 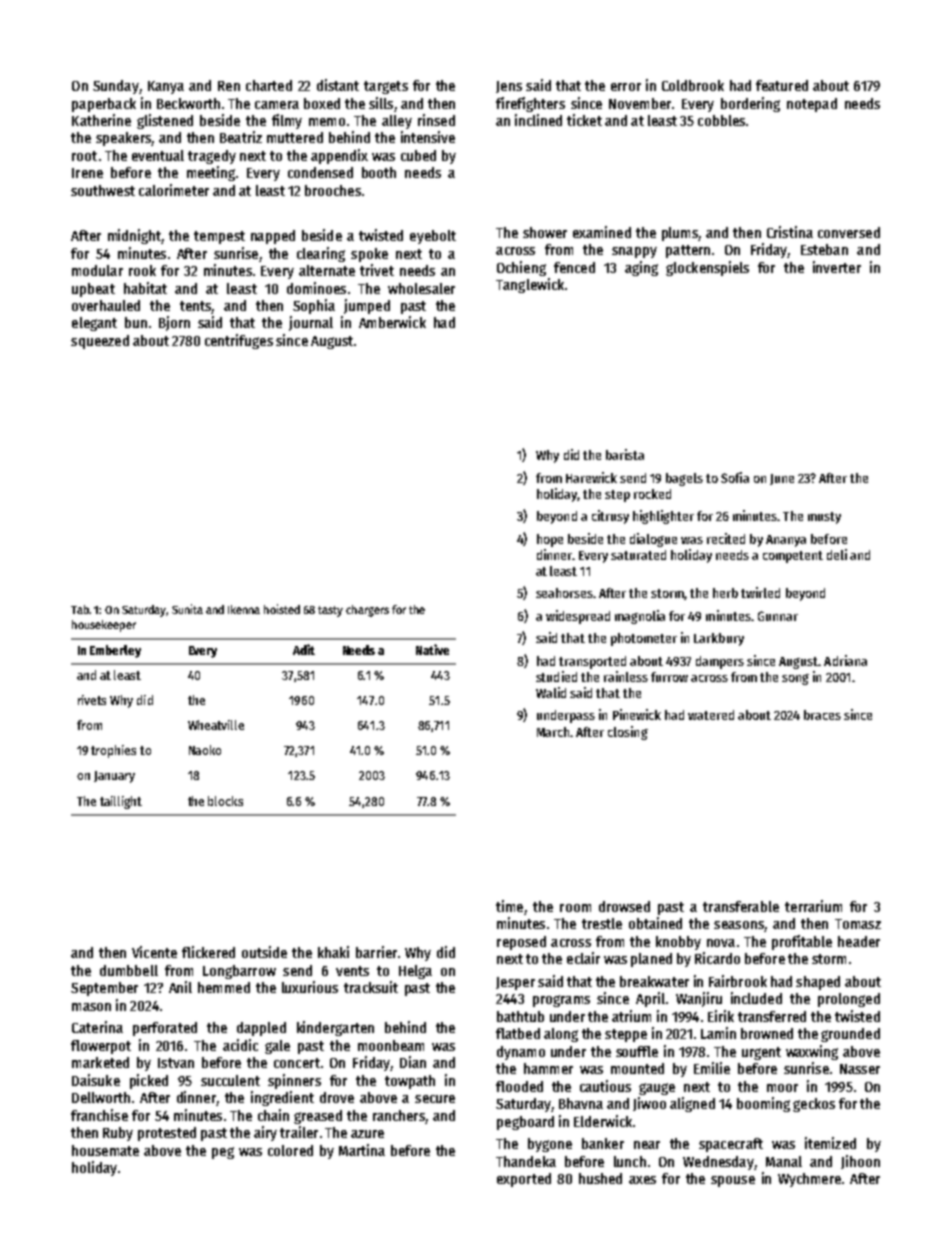 I want to click on intensive, so click(x=428, y=137).
